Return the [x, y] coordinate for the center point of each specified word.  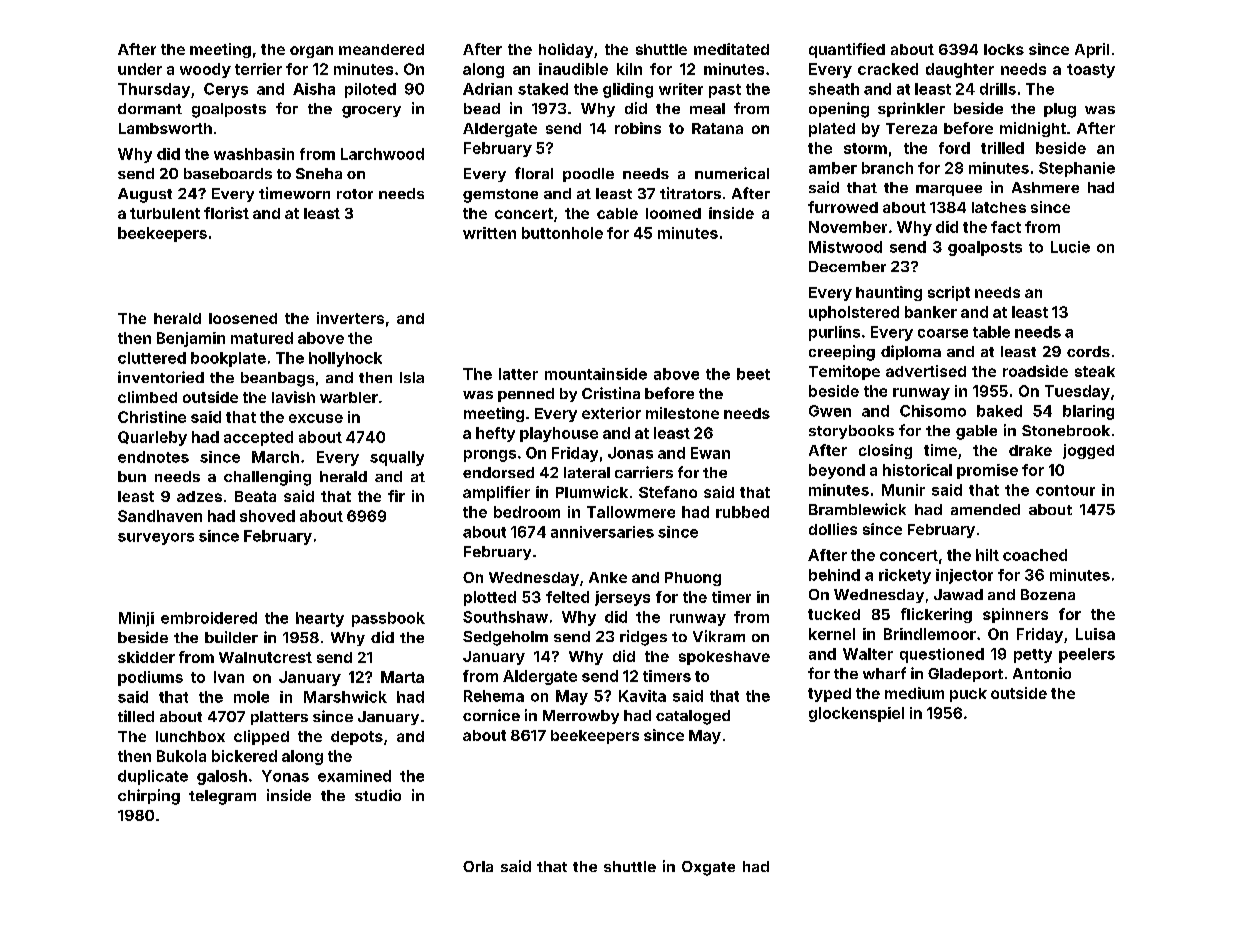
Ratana [717, 128]
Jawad [958, 594]
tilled [136, 716]
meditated [731, 49]
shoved [267, 516]
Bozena [1048, 594]
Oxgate [708, 868]
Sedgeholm [505, 638]
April [1092, 50]
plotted [490, 598]
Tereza [911, 128]
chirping [149, 797]
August [145, 195]
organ [311, 52]
